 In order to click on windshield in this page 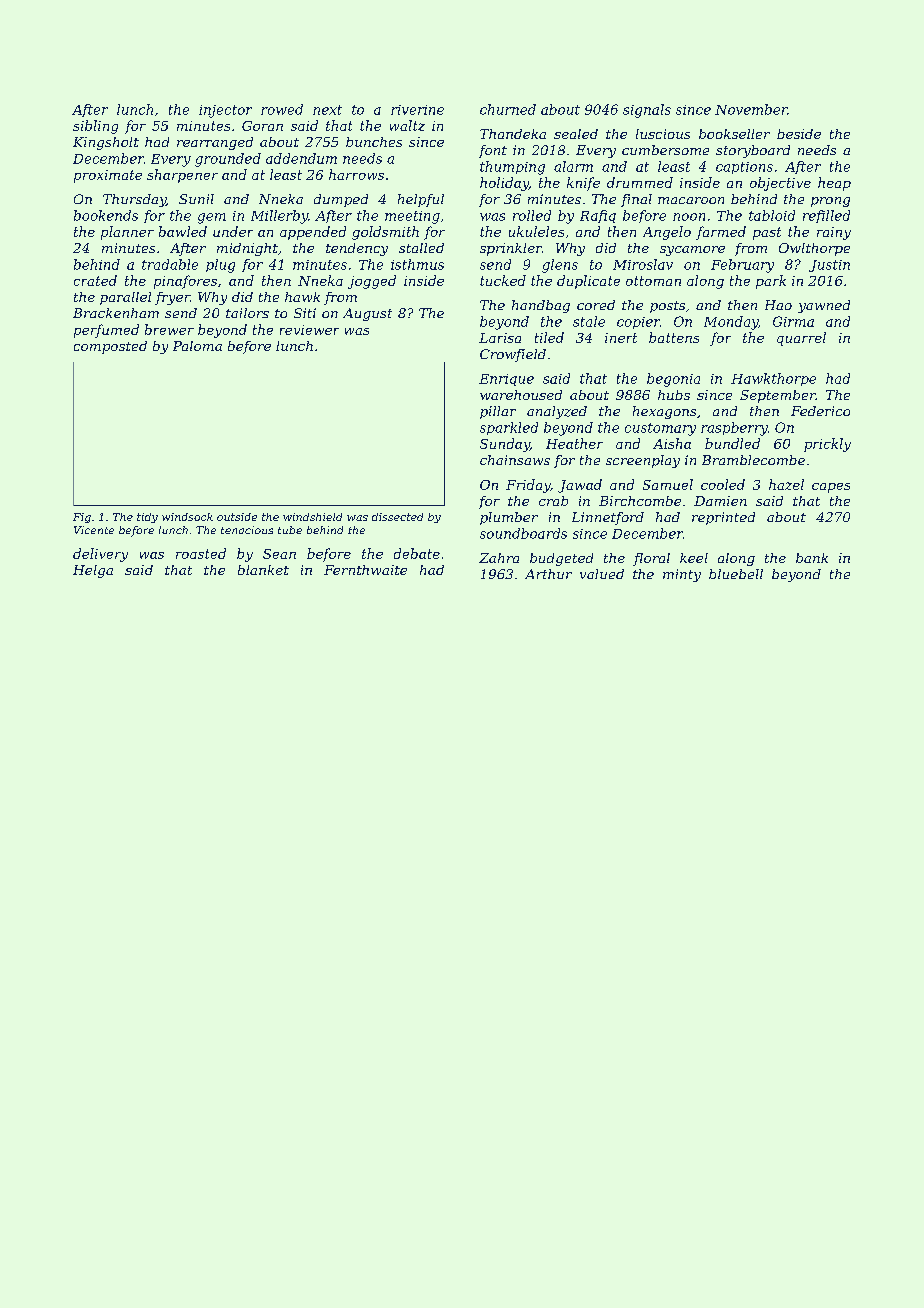, I will do `click(312, 517)`.
